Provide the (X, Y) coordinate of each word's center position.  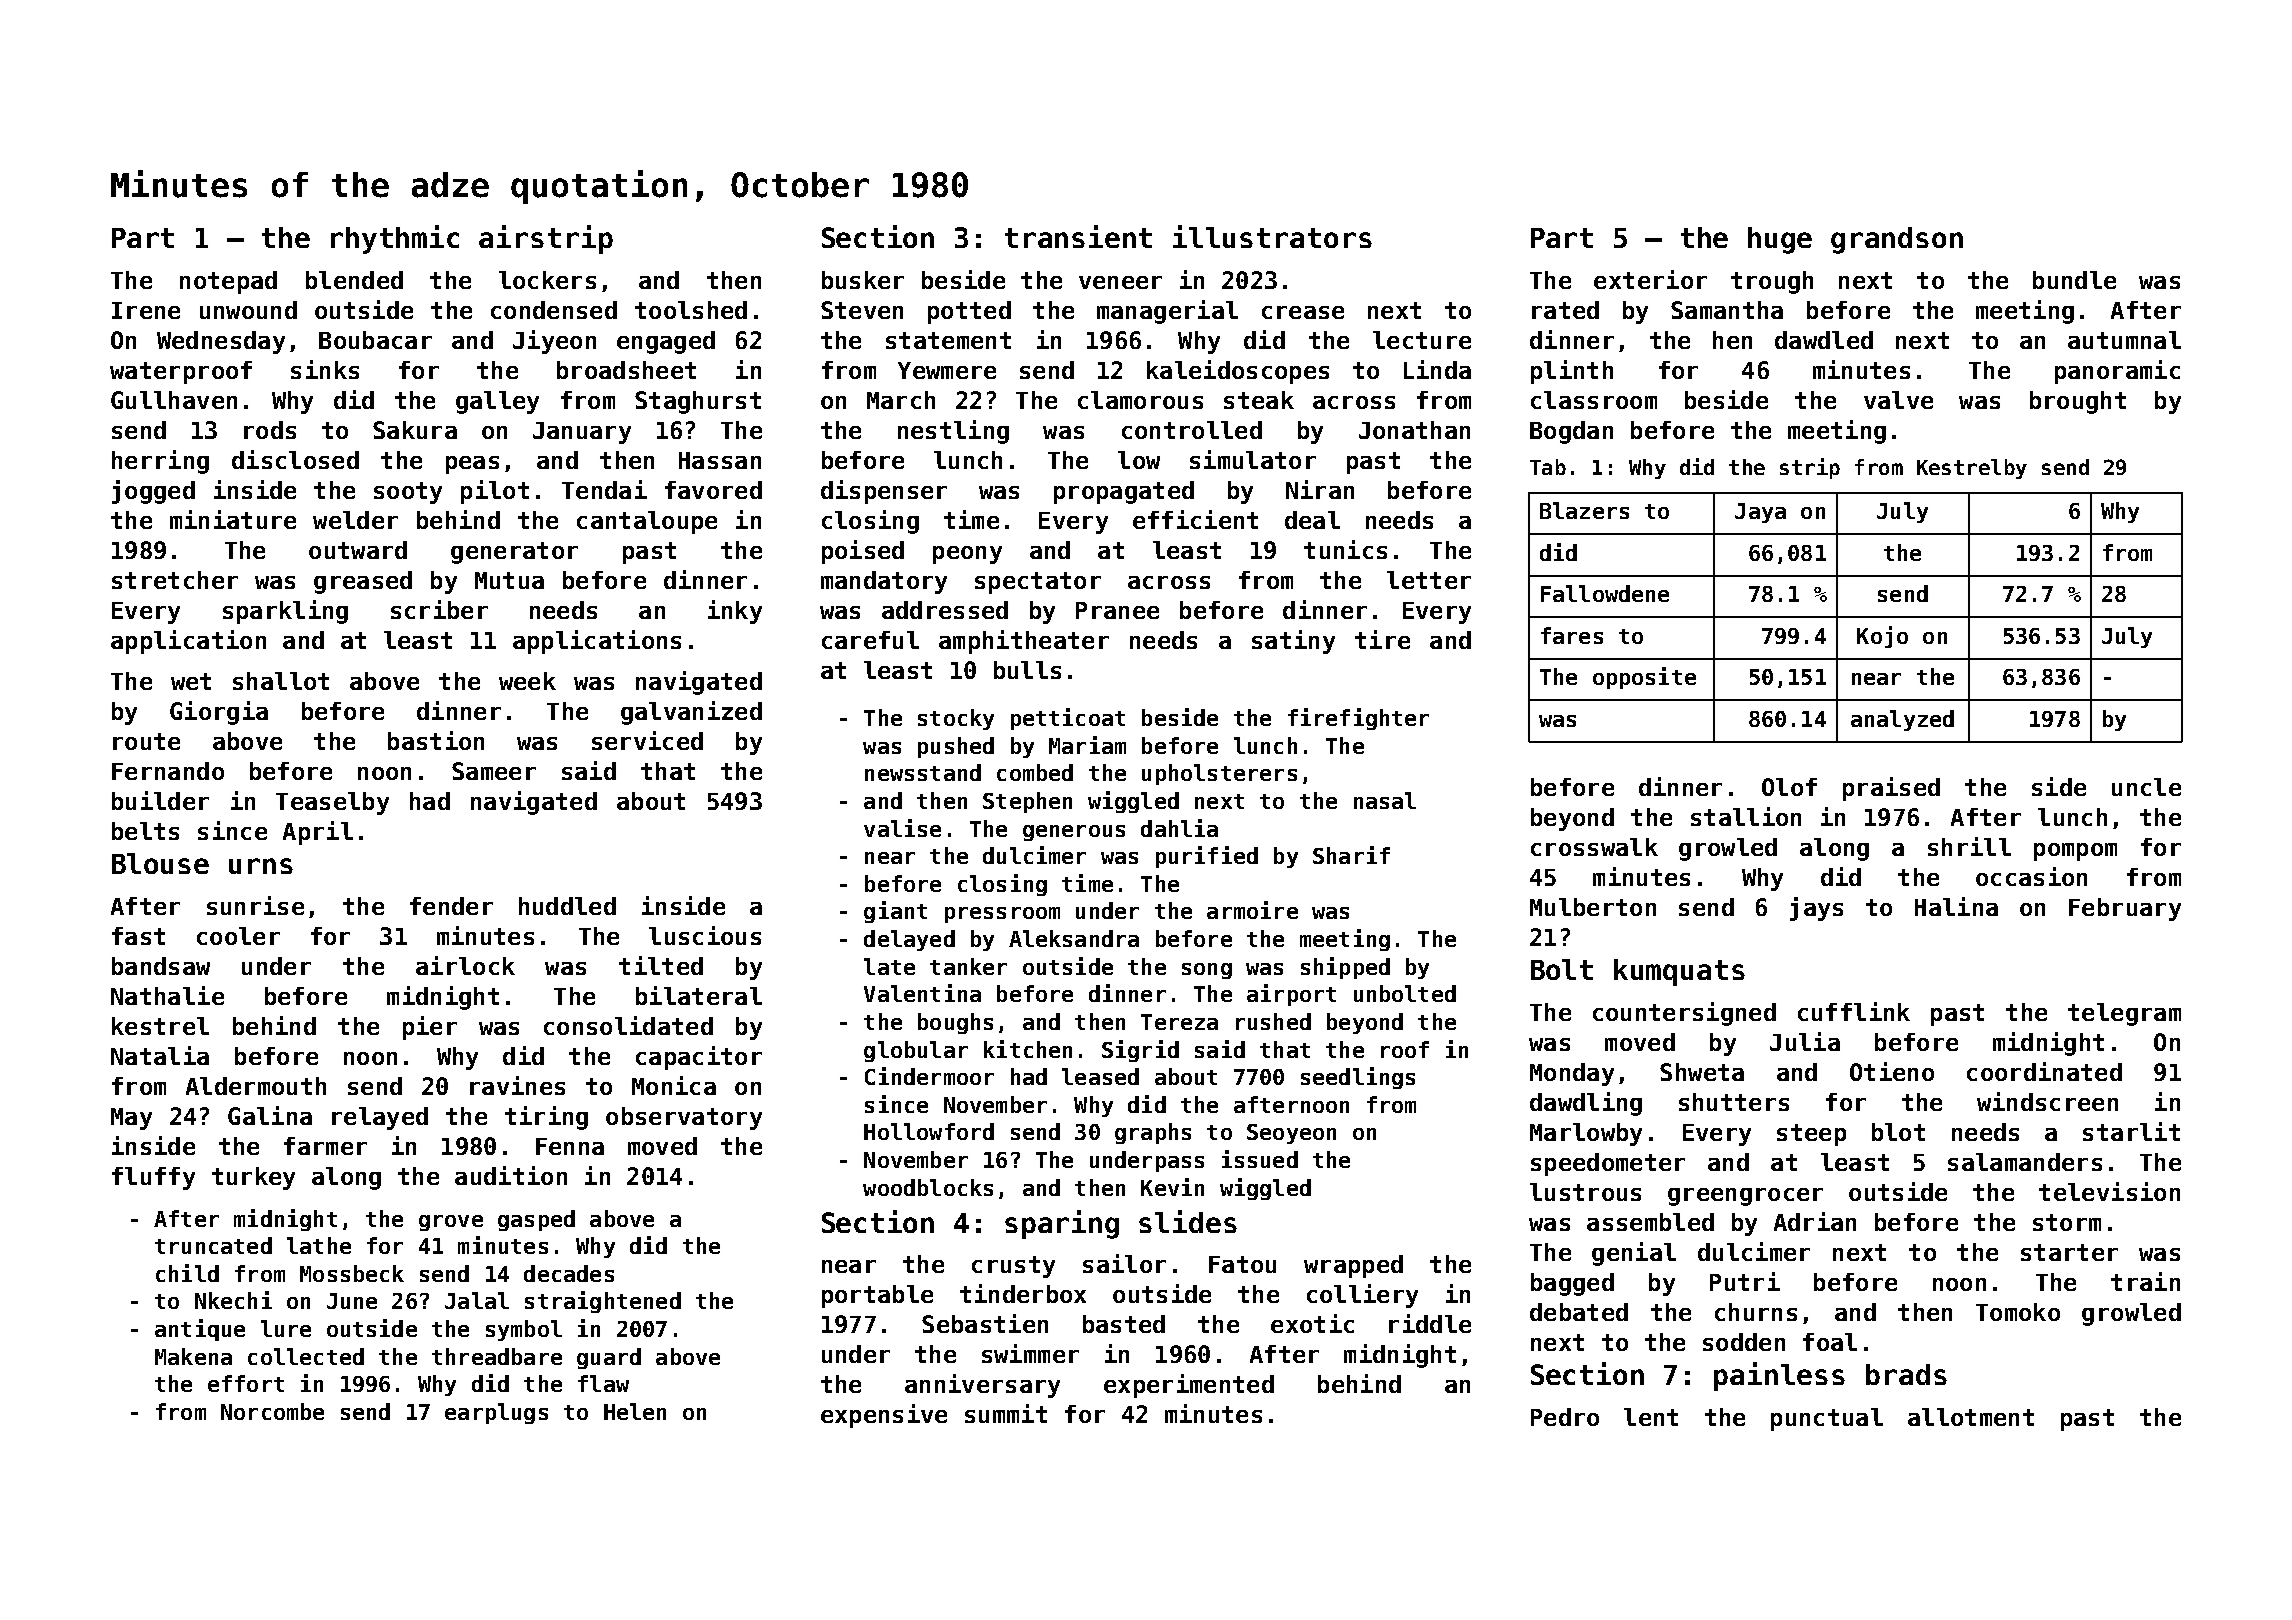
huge (1780, 240)
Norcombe (272, 1411)
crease (1303, 312)
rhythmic (395, 239)
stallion (1746, 816)
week (527, 681)
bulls (1027, 670)
